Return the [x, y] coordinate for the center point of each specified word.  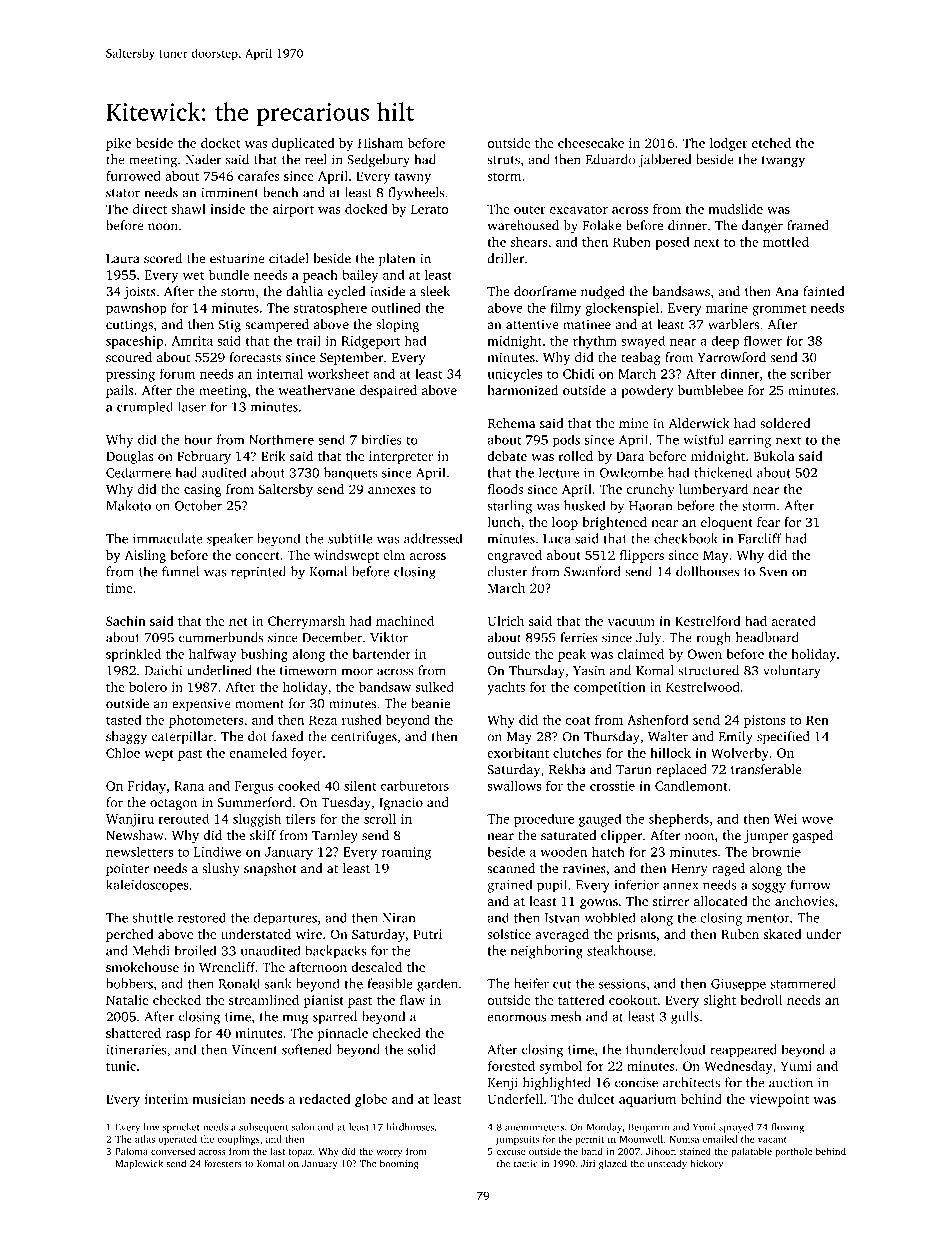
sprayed [736, 1128]
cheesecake [591, 143]
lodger [729, 144]
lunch [504, 522]
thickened [723, 472]
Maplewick [139, 1164]
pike [118, 144]
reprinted [258, 573]
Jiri [588, 1163]
